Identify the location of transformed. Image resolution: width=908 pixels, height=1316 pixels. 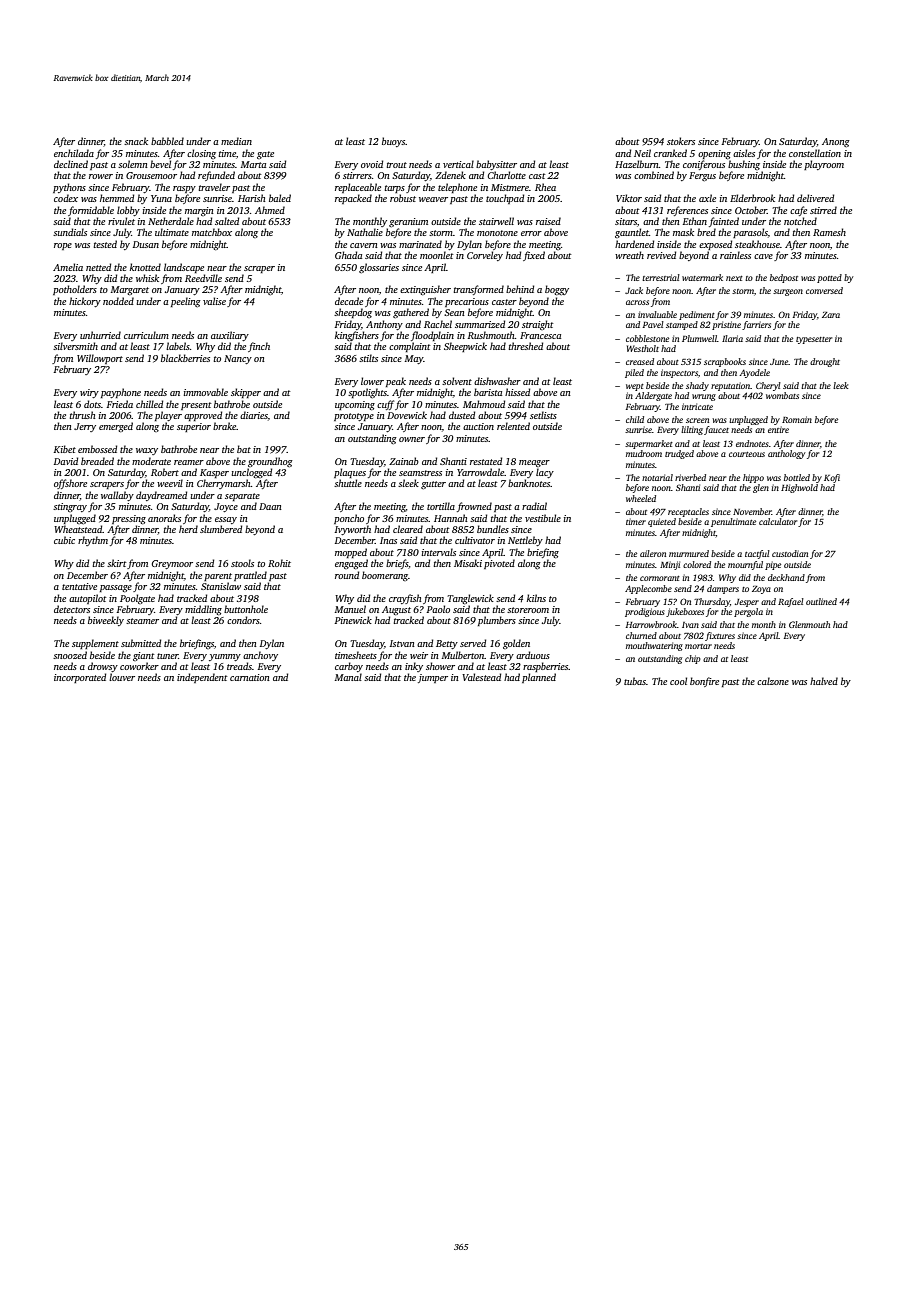
(479, 290).
